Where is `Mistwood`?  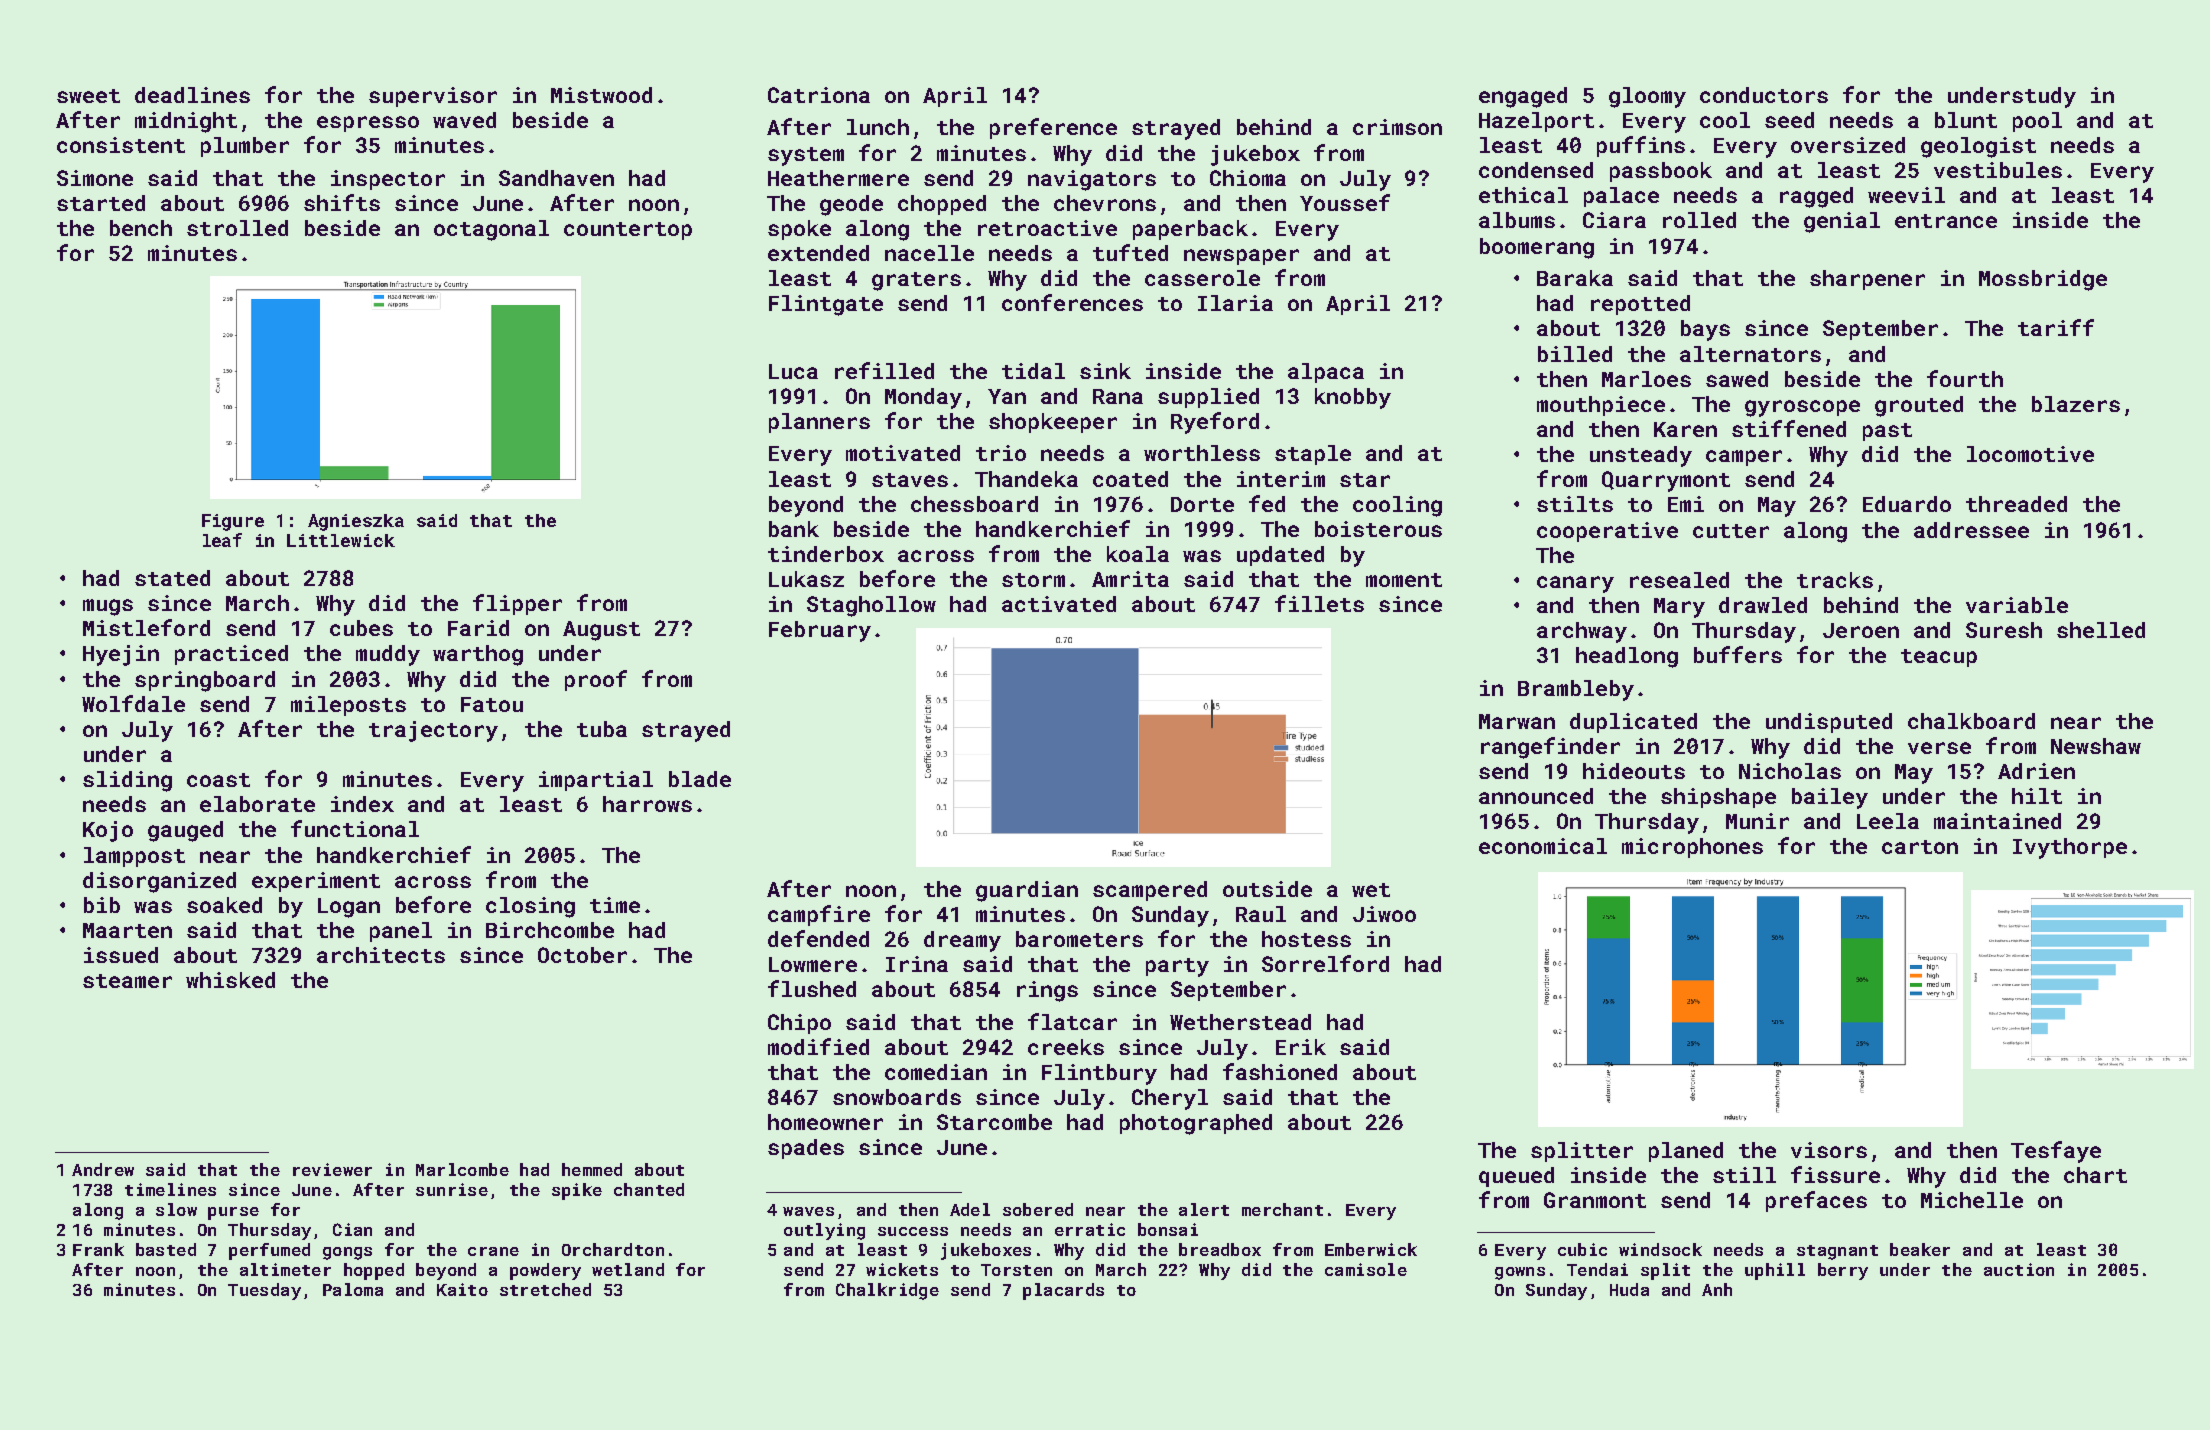 Mistwood is located at coordinates (601, 95).
